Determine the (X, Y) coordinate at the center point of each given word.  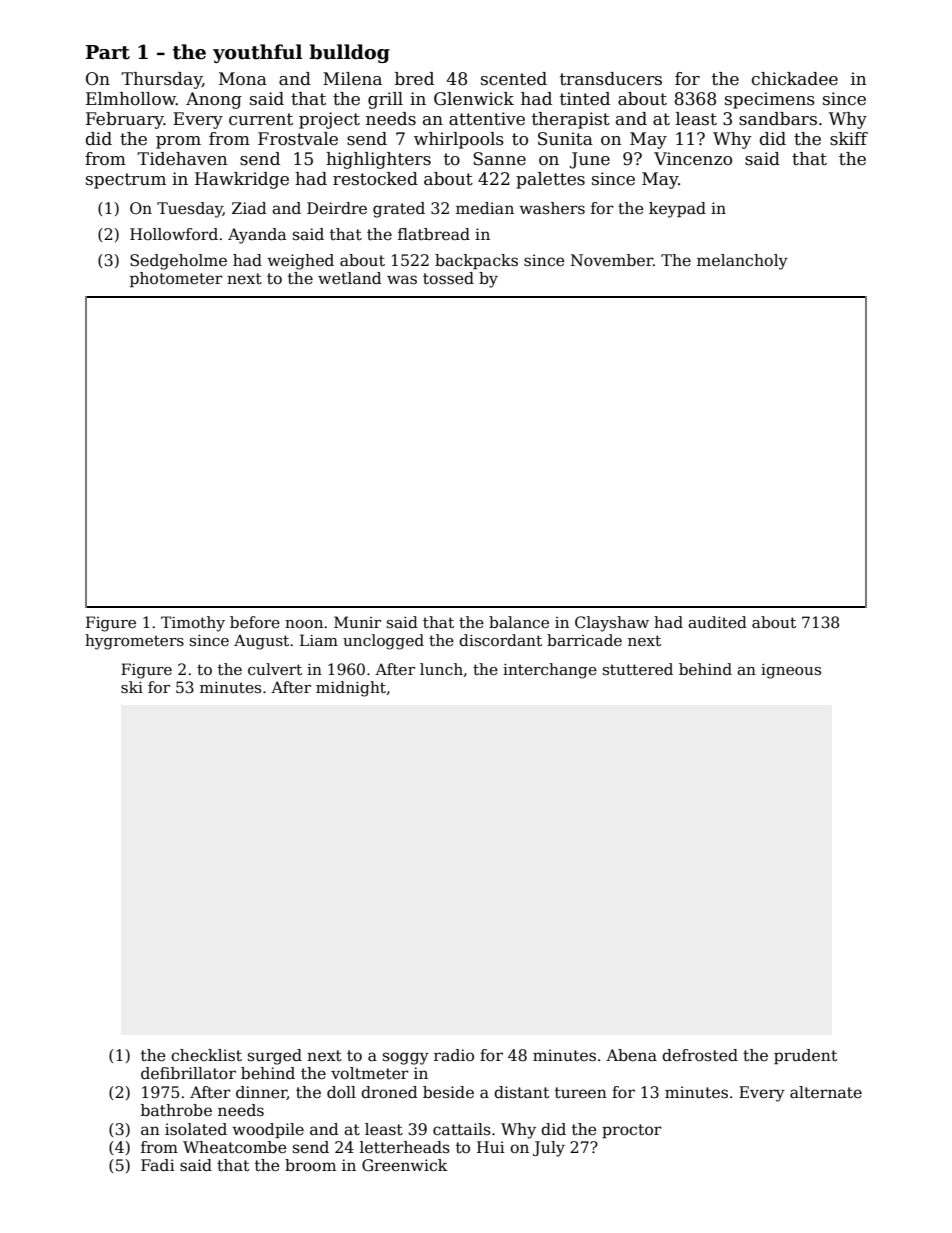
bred (414, 79)
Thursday (161, 80)
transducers (611, 79)
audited (717, 622)
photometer (176, 279)
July (549, 1149)
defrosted (700, 1055)
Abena (631, 1055)
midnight (351, 689)
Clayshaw (612, 624)
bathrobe (176, 1110)
